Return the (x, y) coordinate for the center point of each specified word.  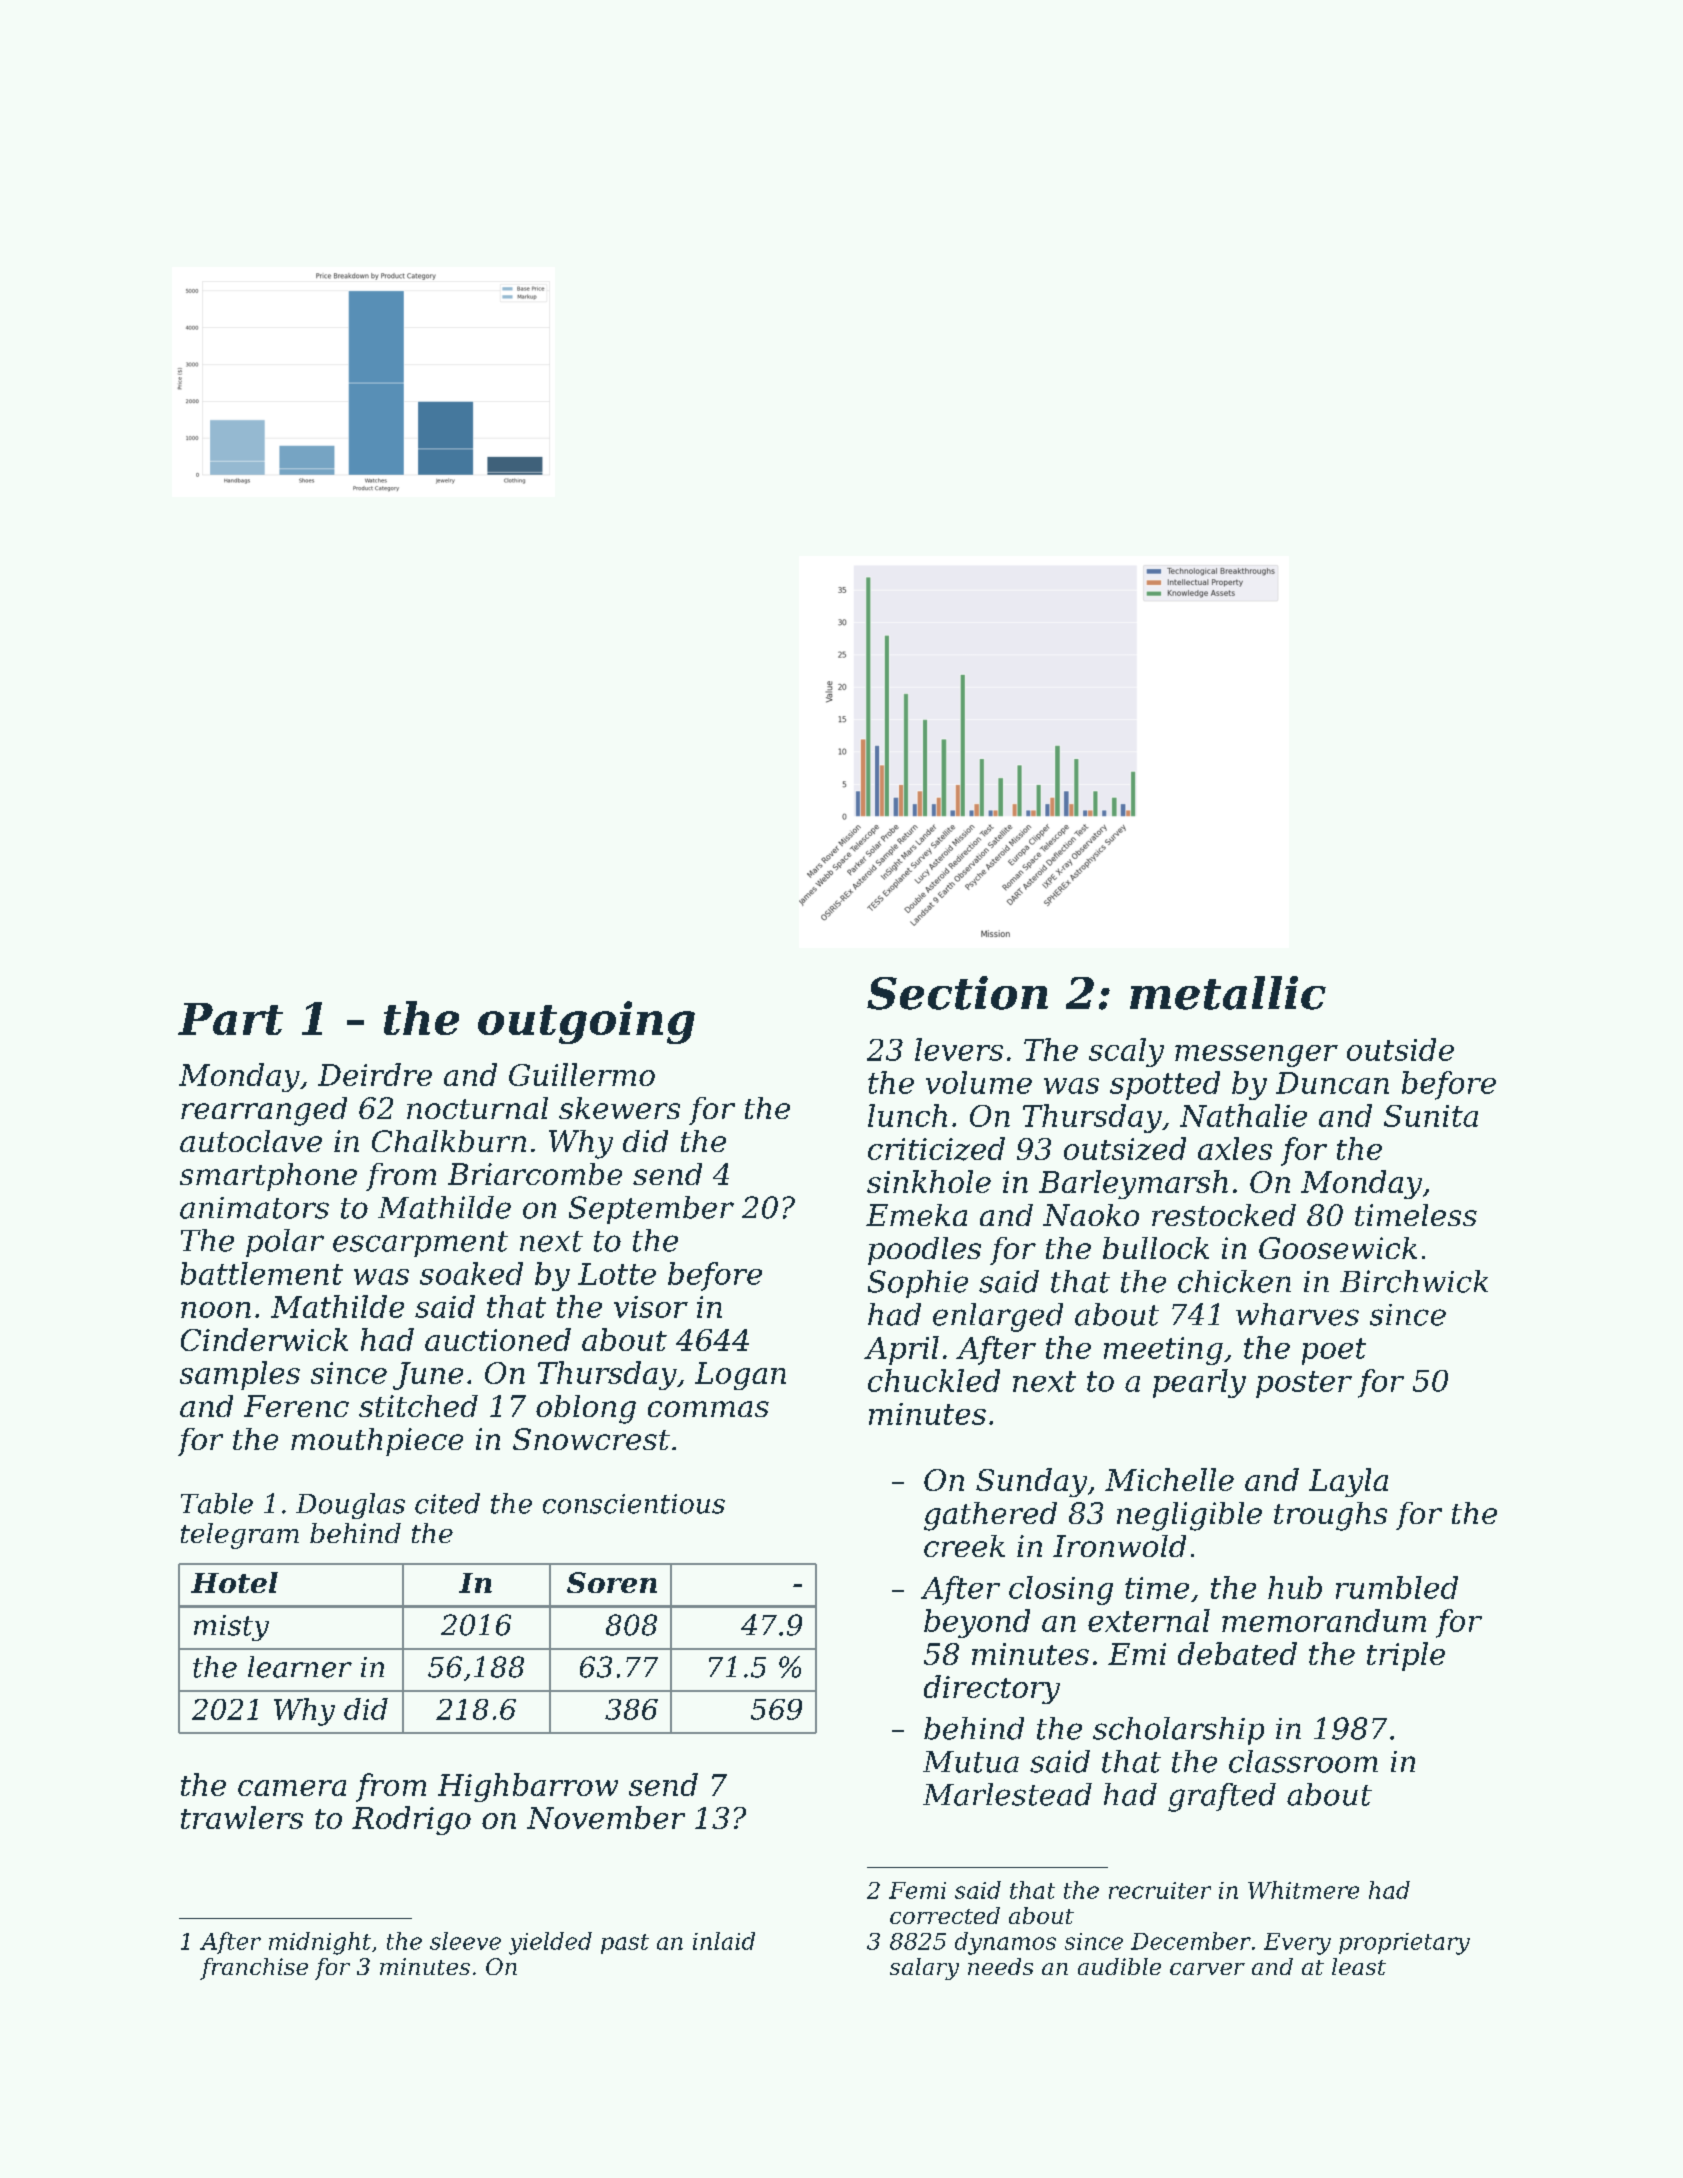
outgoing (586, 1022)
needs (1000, 1966)
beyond (977, 1623)
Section (957, 993)
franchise (254, 1969)
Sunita (1431, 1116)
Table (217, 1503)
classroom (1303, 1761)
